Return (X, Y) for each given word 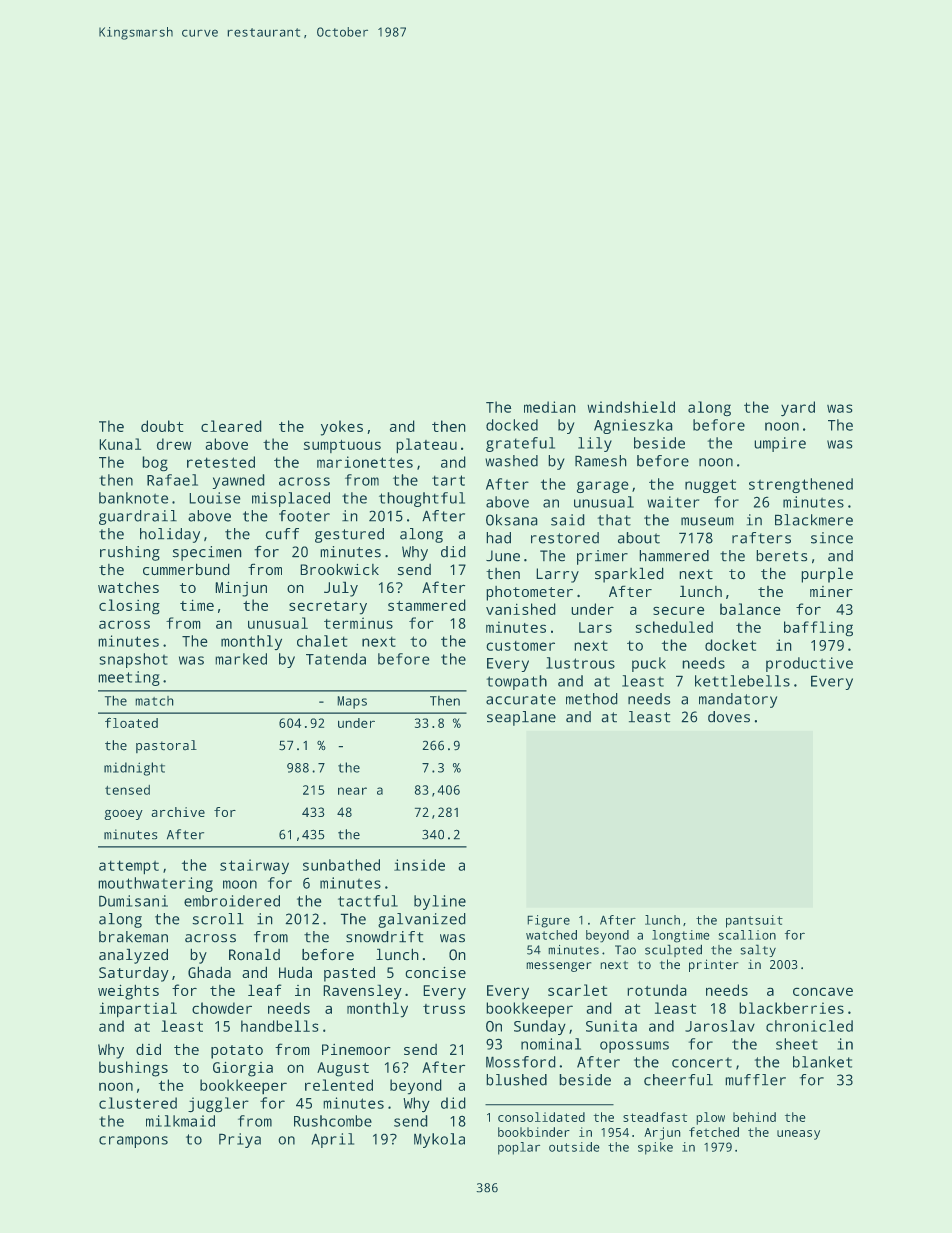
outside (574, 1147)
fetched (714, 1132)
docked (512, 425)
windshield (631, 407)
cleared (231, 426)
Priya (240, 1140)
